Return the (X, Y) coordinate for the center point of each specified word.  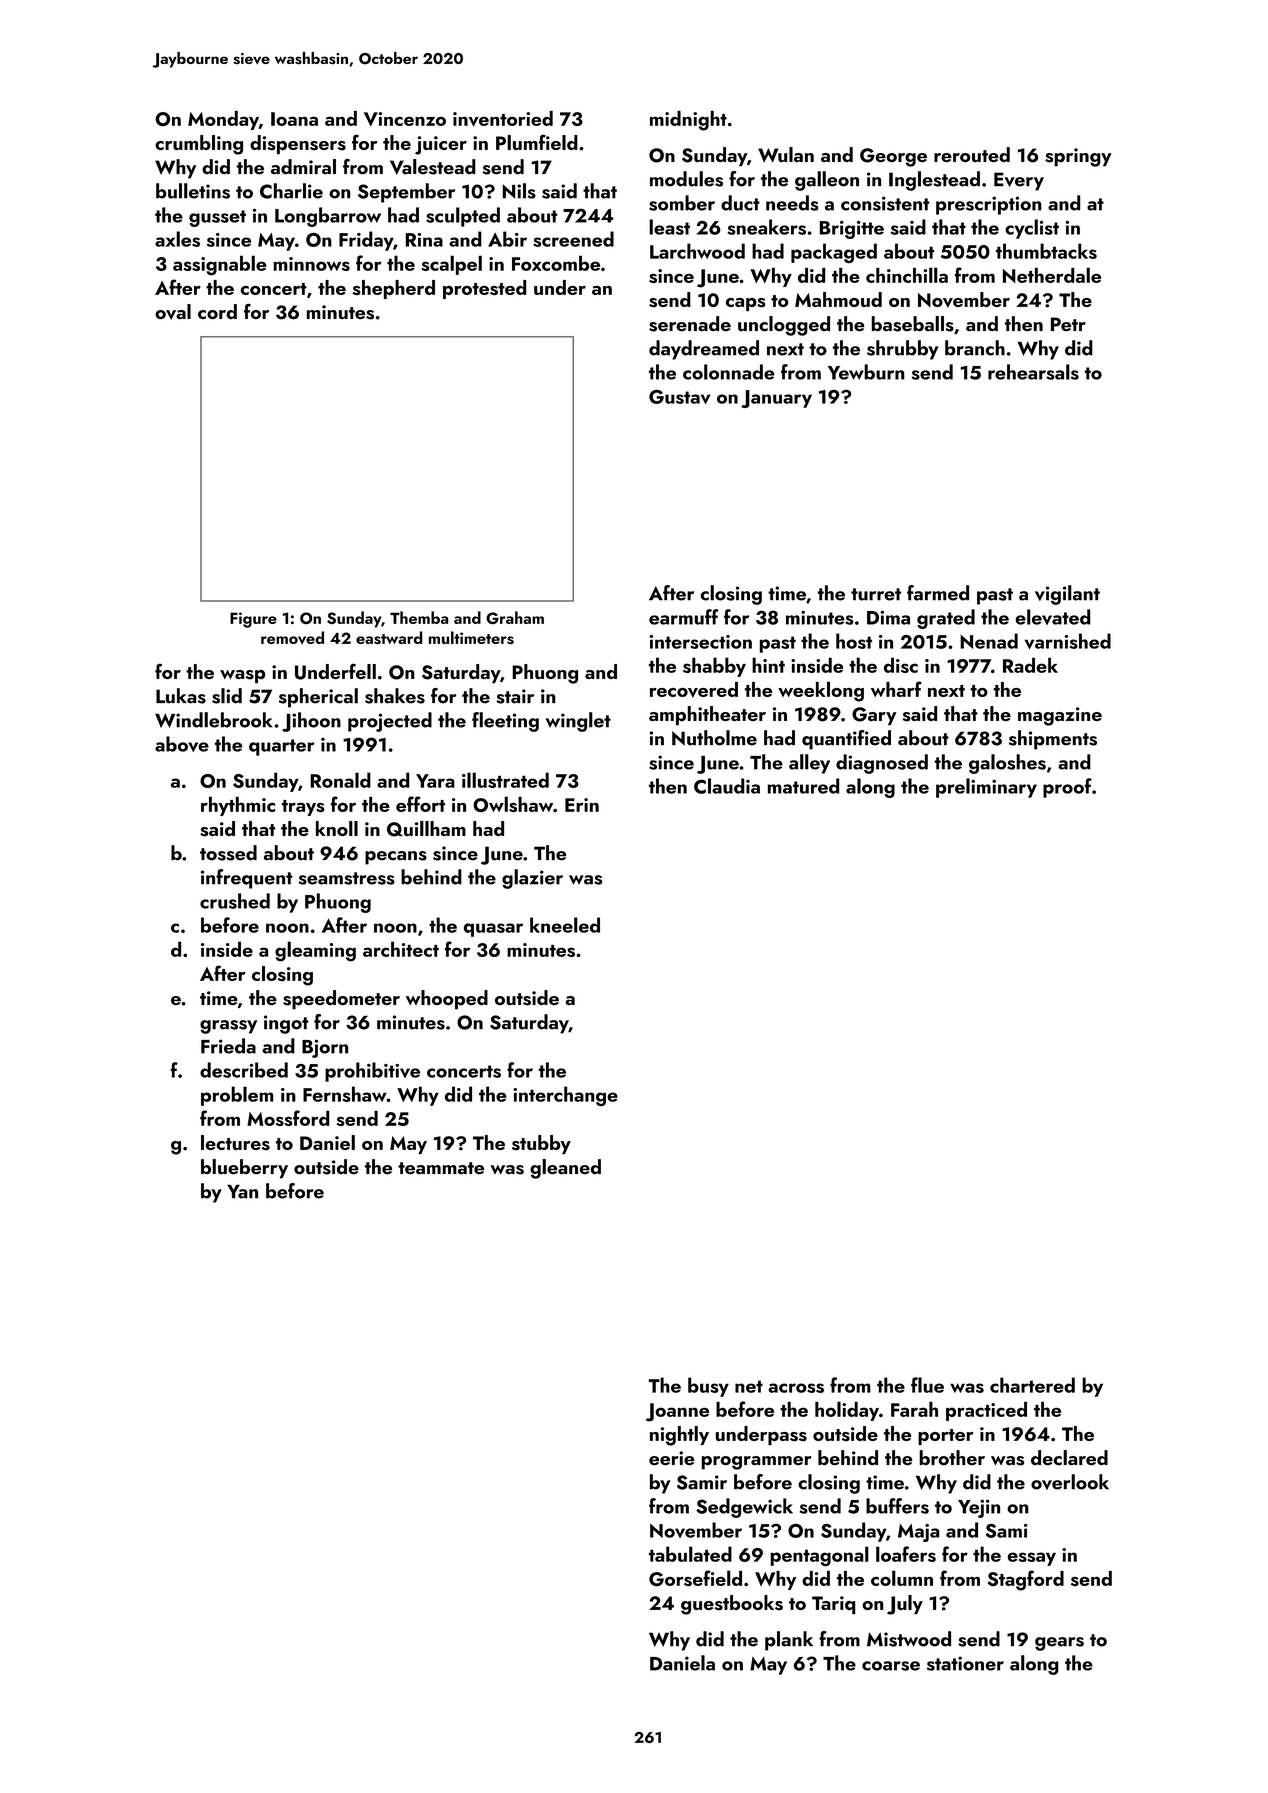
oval (173, 312)
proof (1067, 788)
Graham (515, 617)
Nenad (989, 641)
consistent (885, 203)
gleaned (565, 1169)
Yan (242, 1192)
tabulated (690, 1554)
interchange (565, 1096)
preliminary (986, 788)
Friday (366, 241)
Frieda (228, 1046)
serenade (690, 324)
